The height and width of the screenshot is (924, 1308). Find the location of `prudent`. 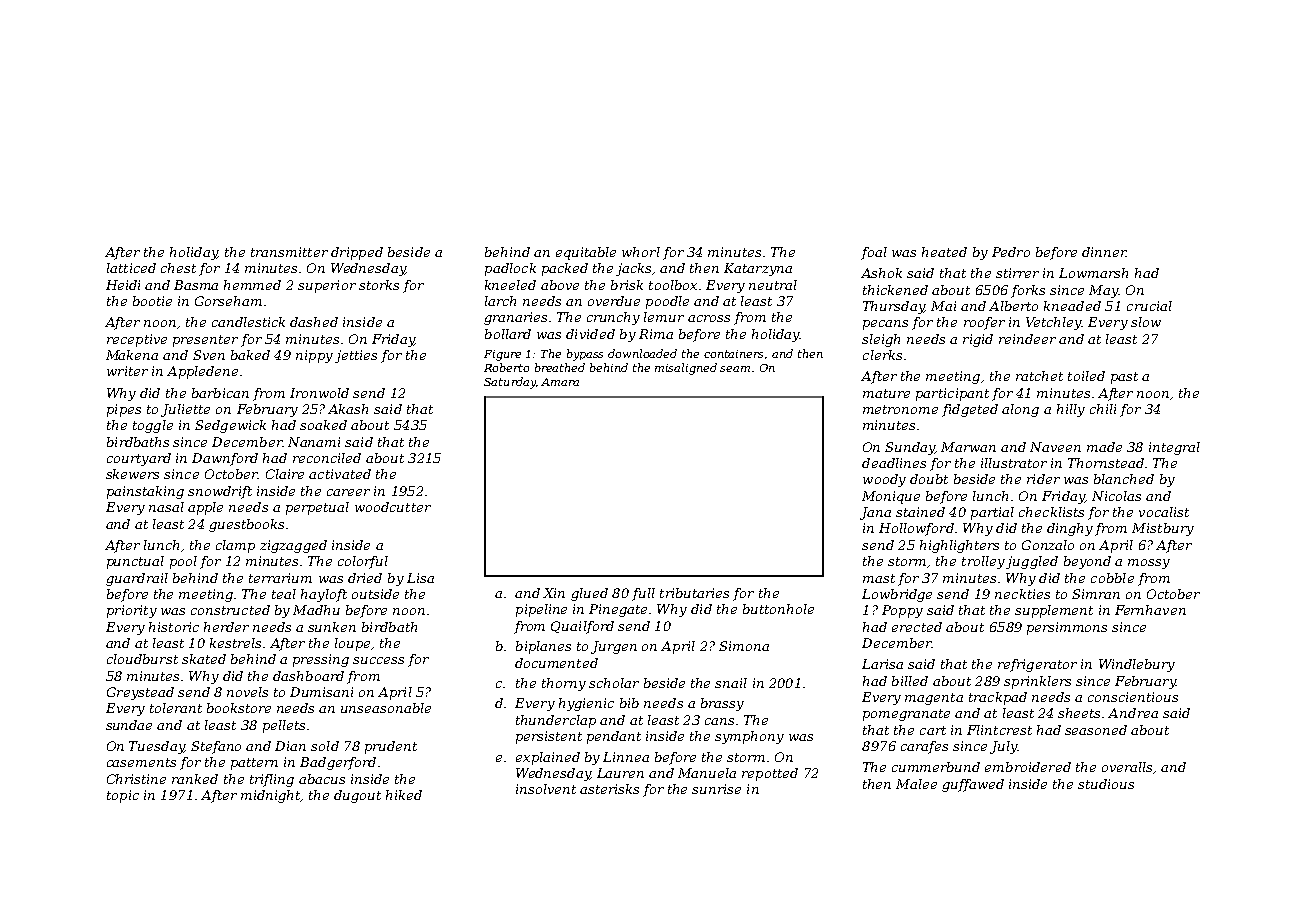

prudent is located at coordinates (391, 747).
